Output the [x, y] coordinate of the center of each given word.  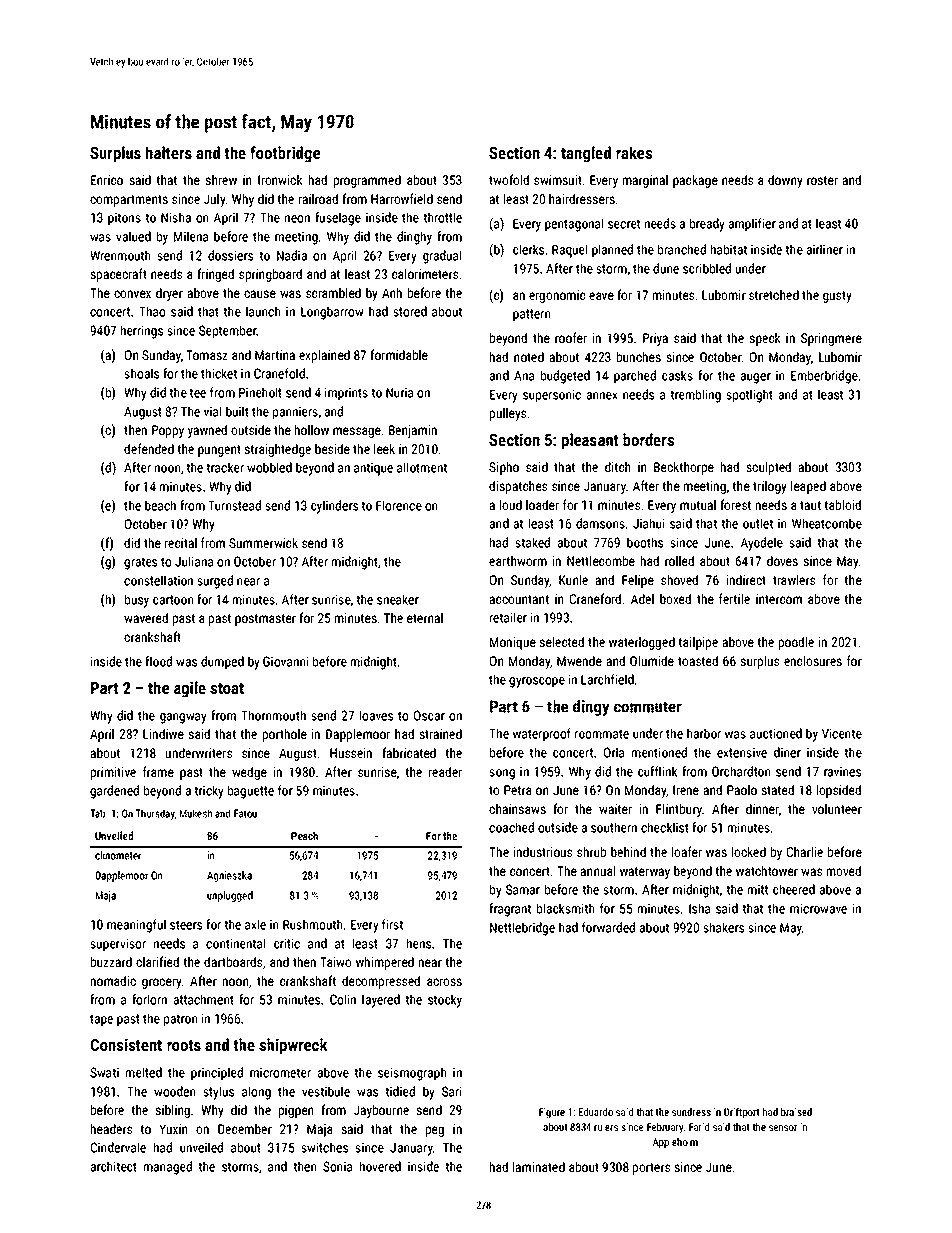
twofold [509, 179]
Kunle [573, 580]
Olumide [652, 661]
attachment [204, 999]
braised [796, 1112]
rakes [634, 152]
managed [168, 1168]
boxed [675, 599]
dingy [591, 708]
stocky [445, 1001]
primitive [113, 773]
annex [602, 396]
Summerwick [263, 543]
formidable [399, 354]
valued [133, 236]
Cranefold [279, 373]
